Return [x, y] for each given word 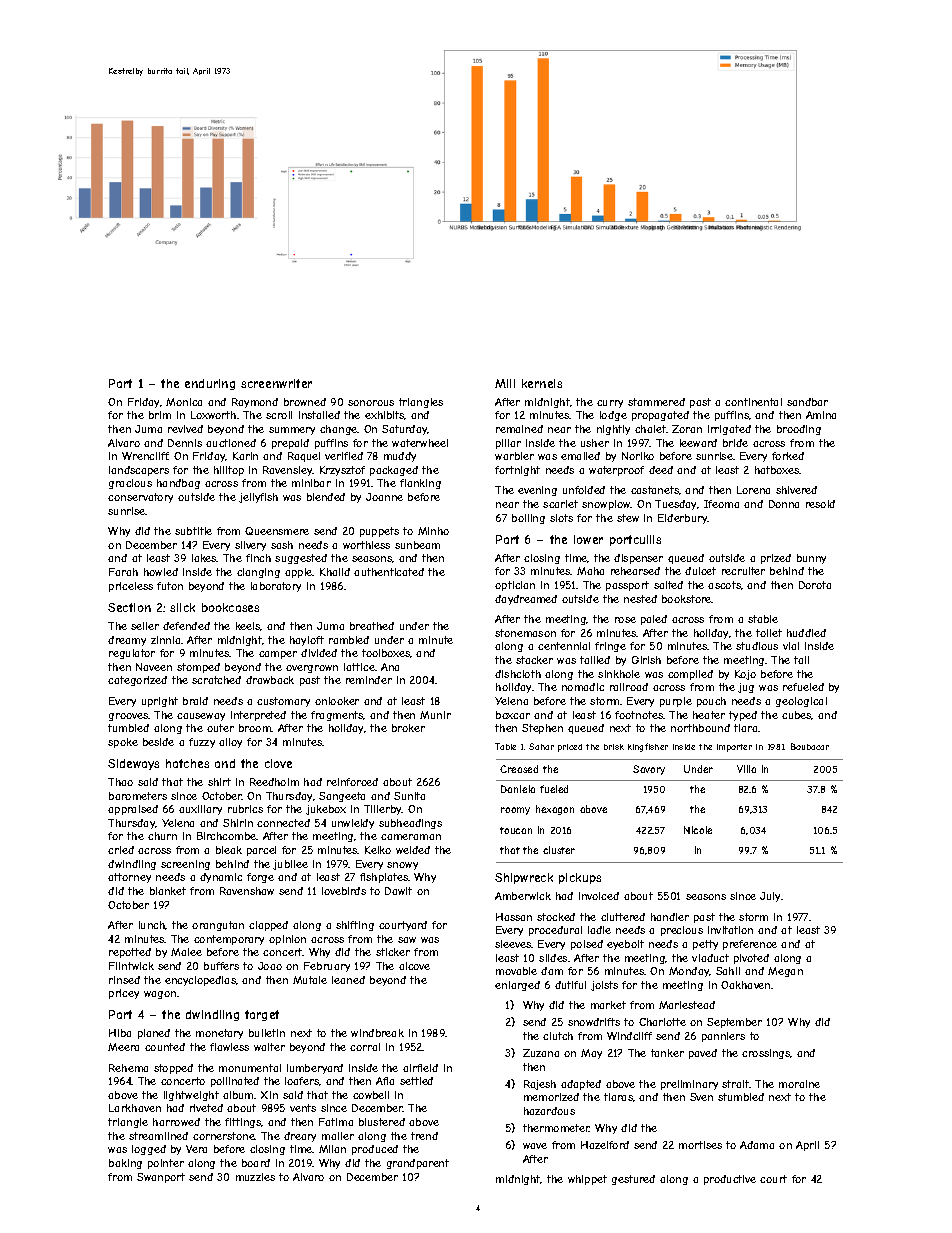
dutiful [570, 985]
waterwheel [420, 443]
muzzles [255, 1177]
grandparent [418, 1164]
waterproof [616, 471]
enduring [210, 384]
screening [185, 865]
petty [705, 945]
